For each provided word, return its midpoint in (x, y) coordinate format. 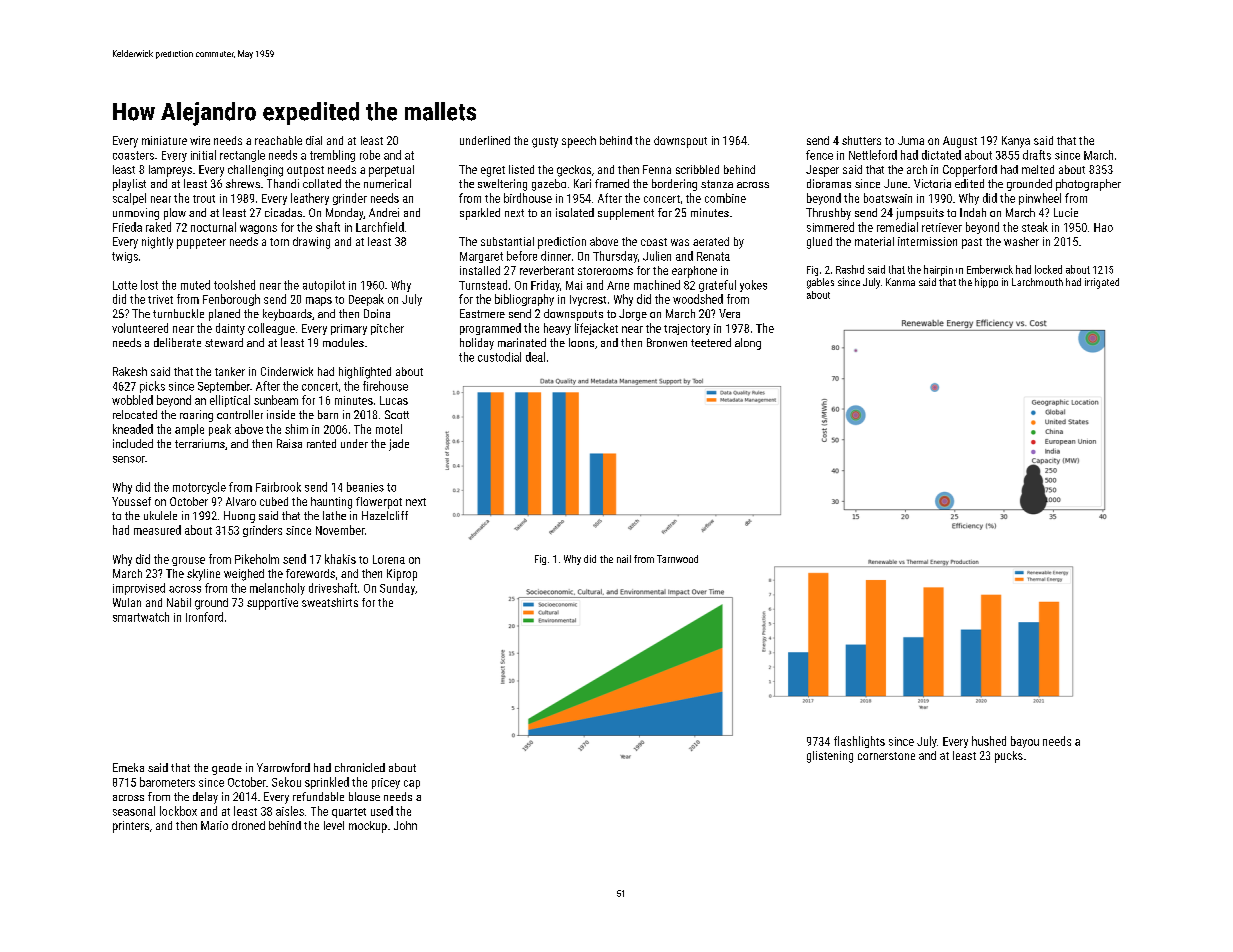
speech (579, 142)
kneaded (133, 429)
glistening (830, 757)
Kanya (1016, 142)
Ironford (204, 617)
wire (200, 140)
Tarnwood (677, 559)
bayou (1025, 742)
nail (624, 559)
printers (131, 827)
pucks (1009, 757)
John (405, 825)
